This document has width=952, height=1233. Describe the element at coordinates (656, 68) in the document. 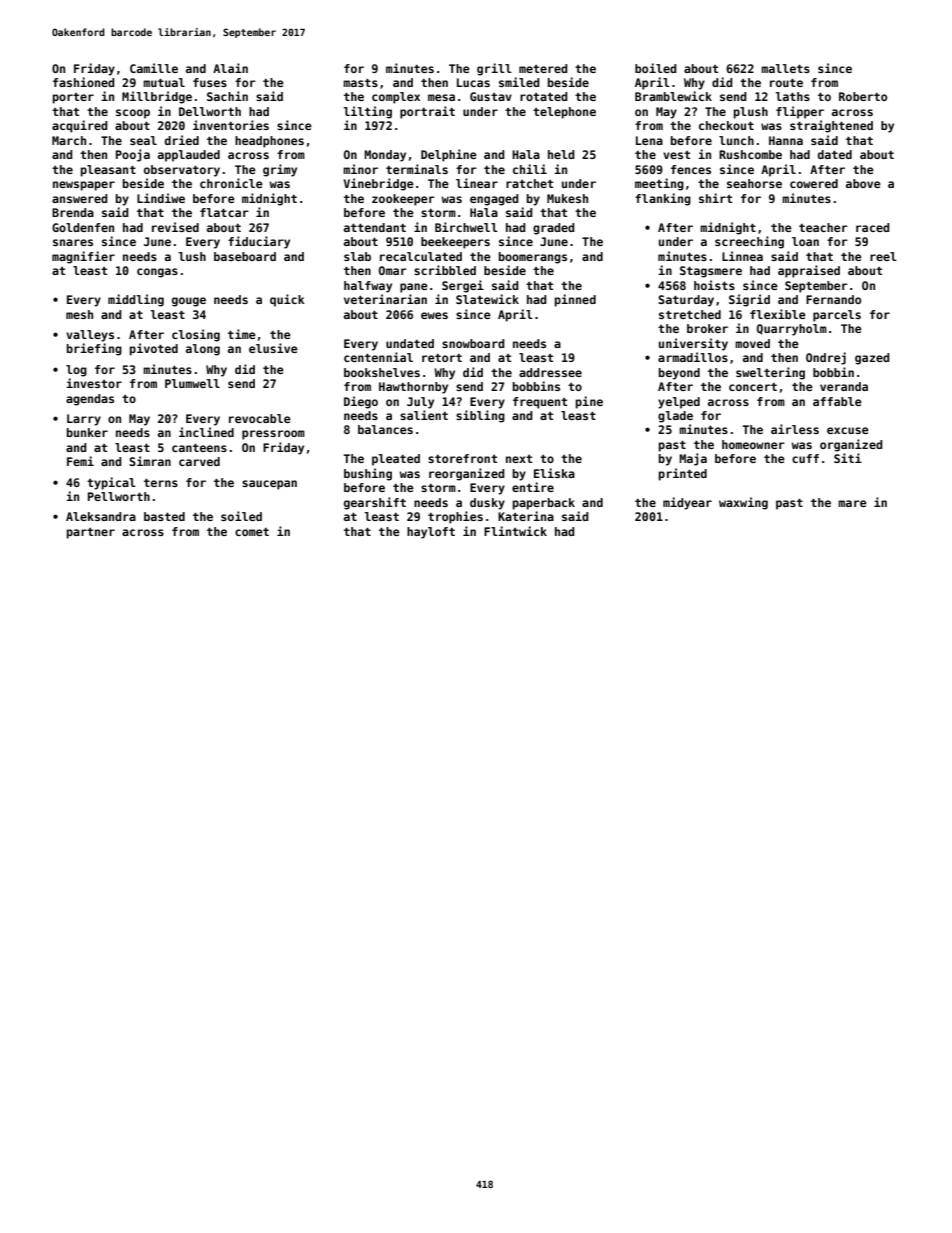

I see `boiled` at that location.
